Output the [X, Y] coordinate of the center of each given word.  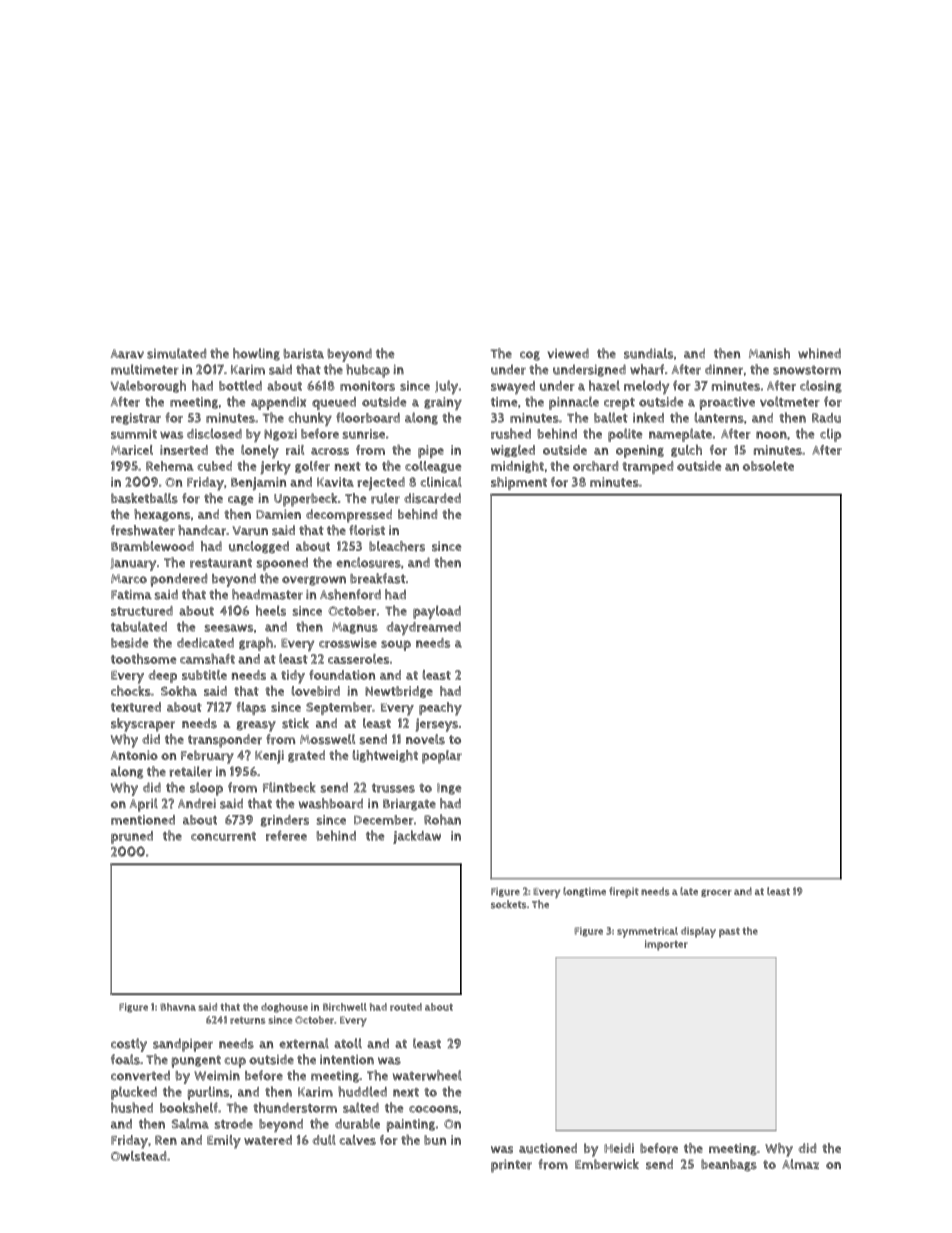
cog [530, 356]
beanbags [729, 1165]
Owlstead [138, 1156]
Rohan [442, 819]
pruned [132, 837]
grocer [716, 893]
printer [511, 1166]
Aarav [127, 354]
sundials [648, 353]
